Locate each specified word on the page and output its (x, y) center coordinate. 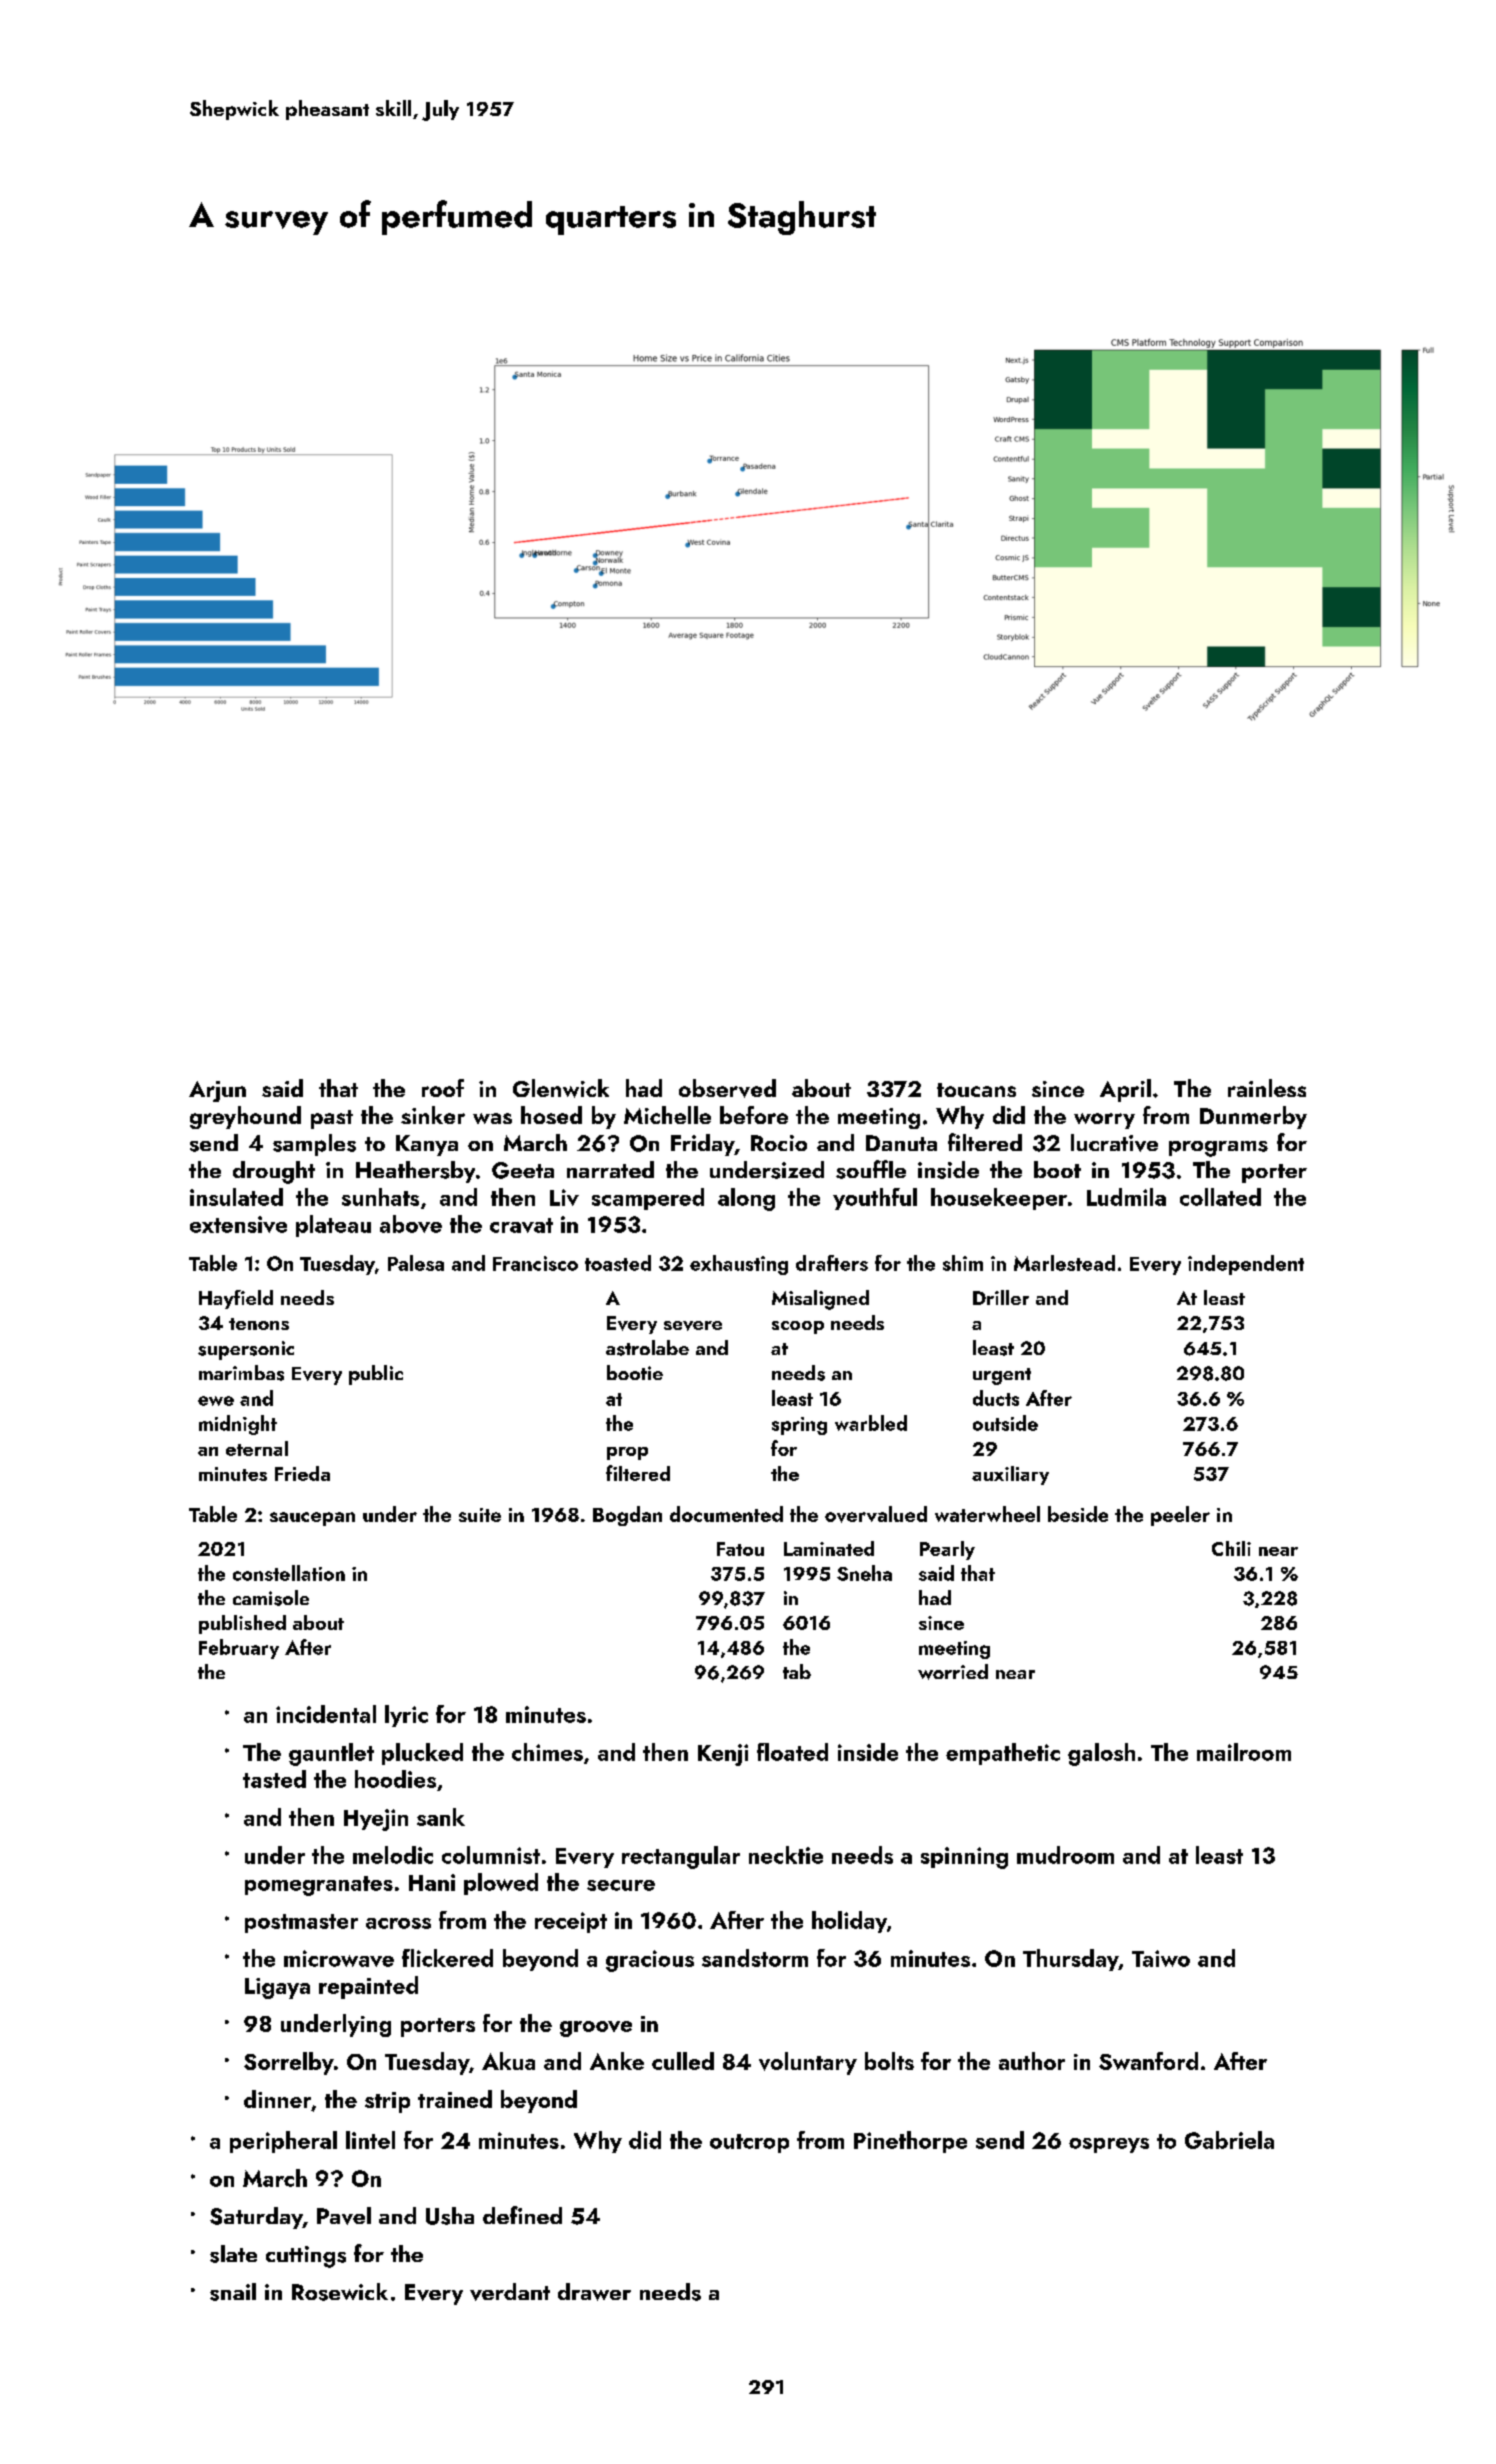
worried (953, 1672)
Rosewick (340, 2292)
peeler (1180, 1516)
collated (1220, 1197)
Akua (508, 2061)
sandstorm (755, 1958)
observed (727, 1088)
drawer (594, 2292)
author (1032, 2061)
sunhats (380, 1197)
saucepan (312, 1519)
